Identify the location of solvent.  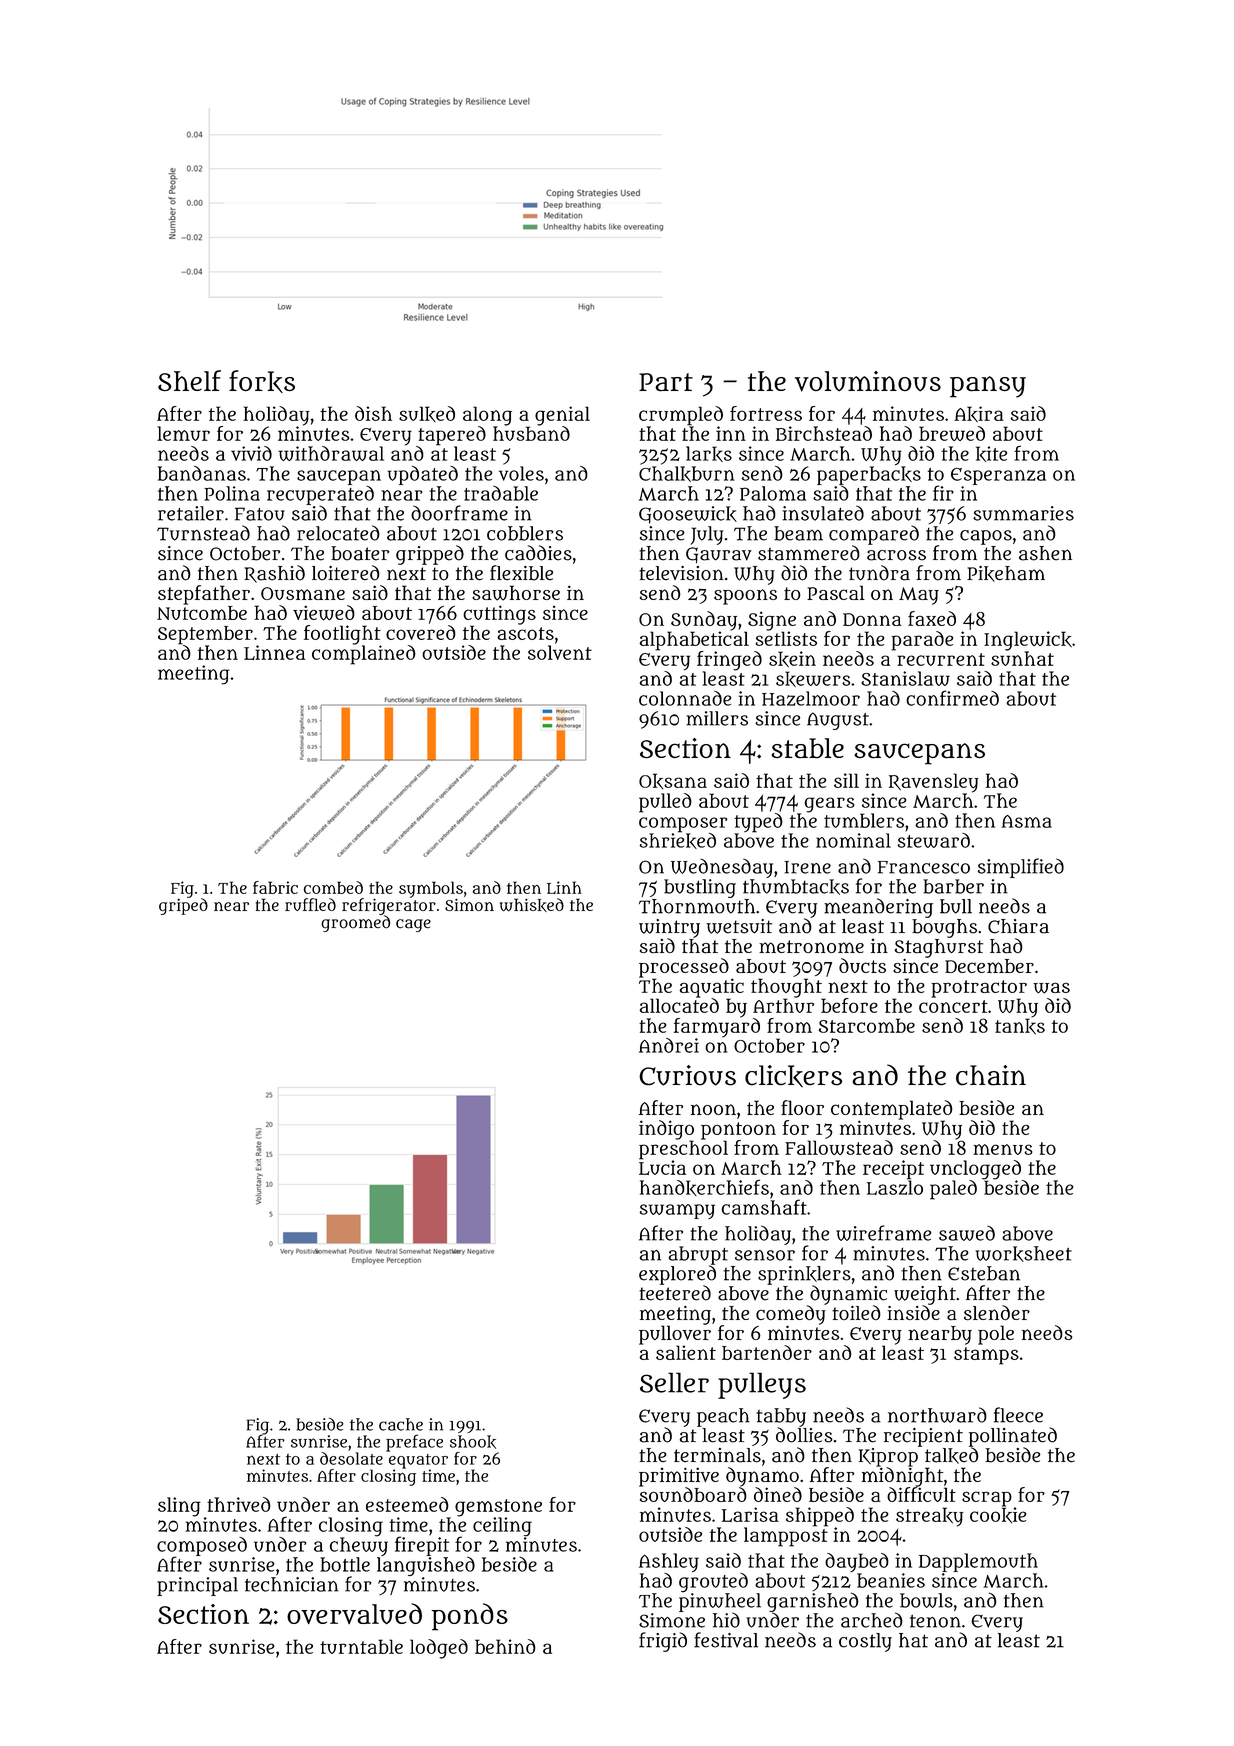
(560, 652).
